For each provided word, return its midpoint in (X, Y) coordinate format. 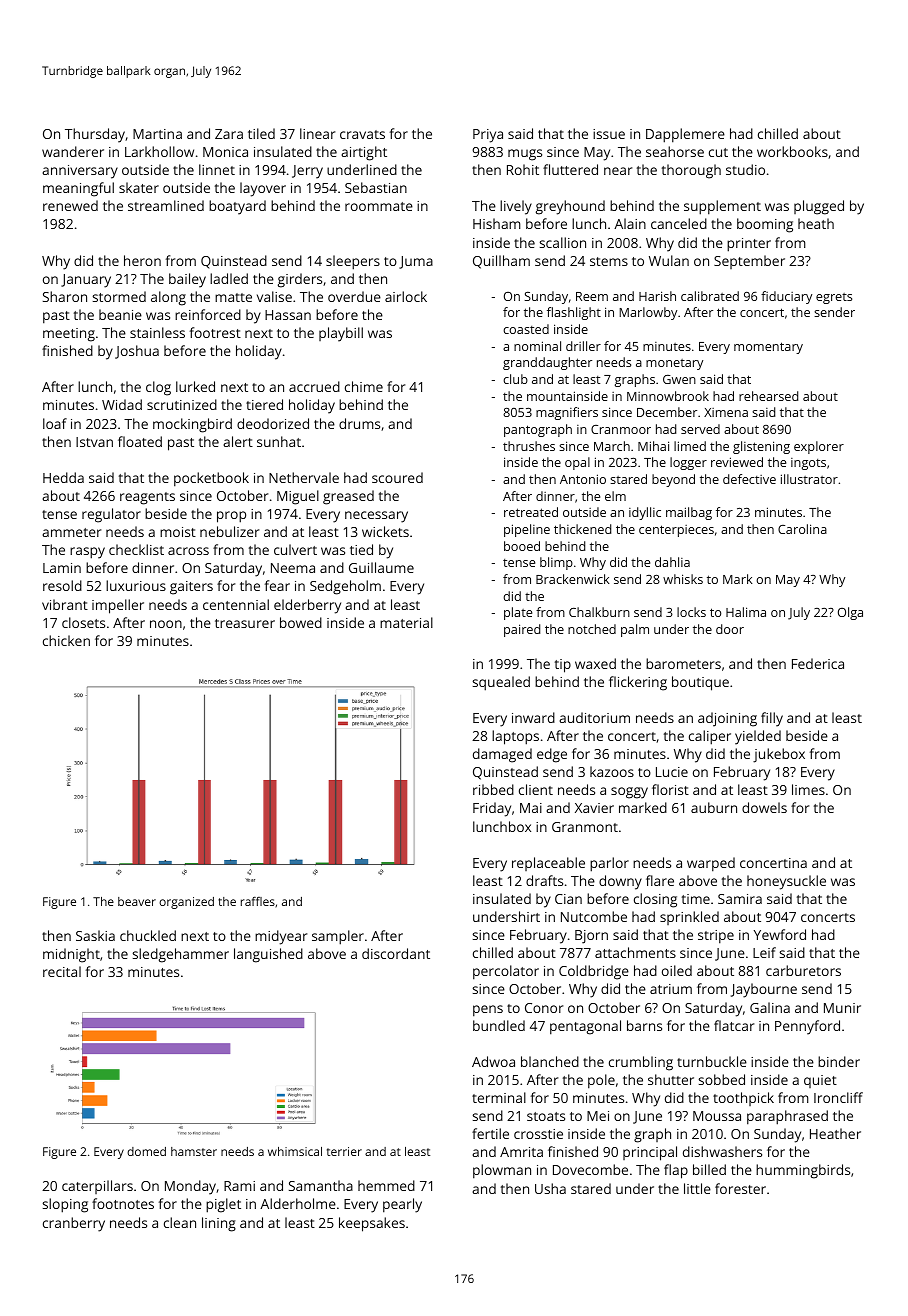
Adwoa (493, 1061)
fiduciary (786, 297)
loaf (55, 423)
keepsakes (372, 1224)
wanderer (73, 151)
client (536, 789)
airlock (406, 296)
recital (62, 971)
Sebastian (376, 187)
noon (166, 624)
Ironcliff (838, 1097)
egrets (834, 298)
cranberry (74, 1224)
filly (772, 719)
